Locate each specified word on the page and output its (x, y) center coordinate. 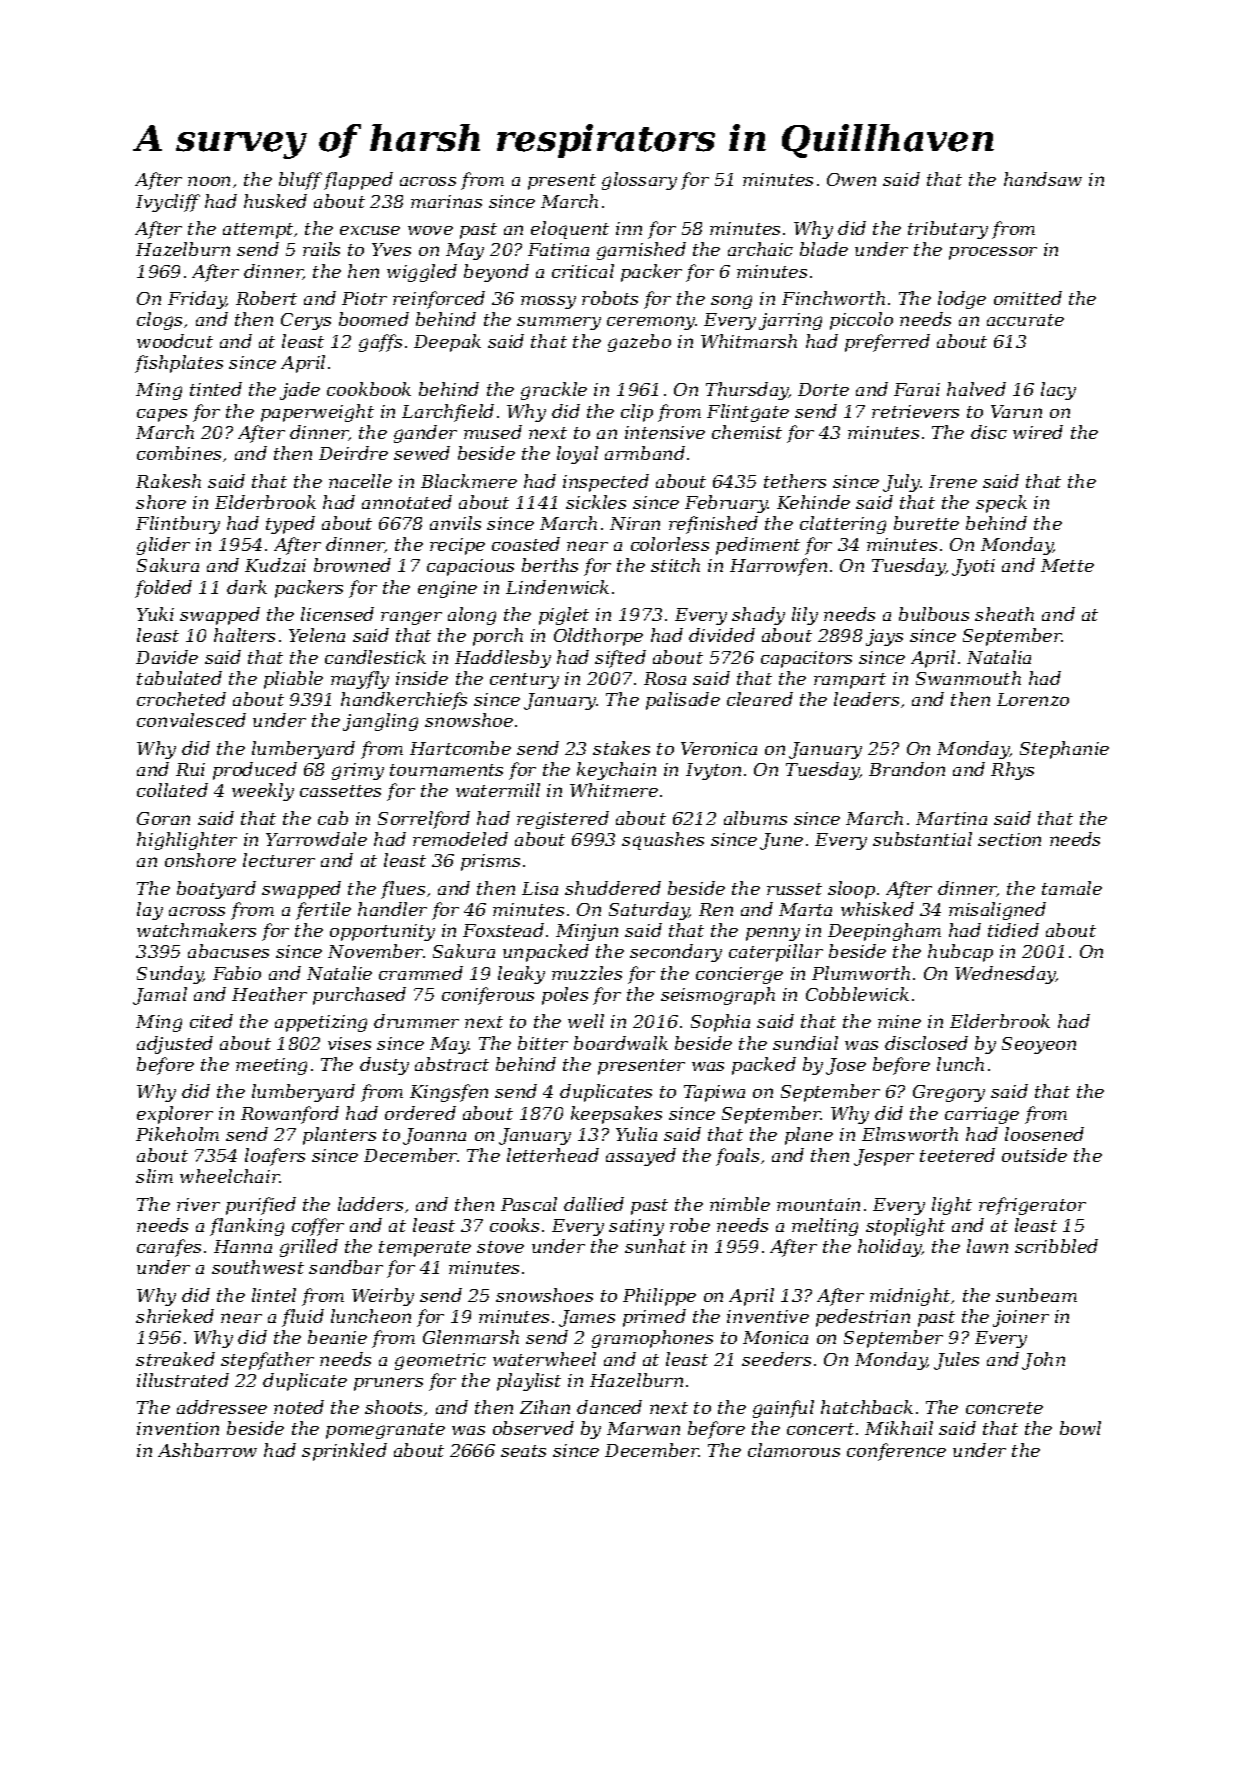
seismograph (718, 996)
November (375, 951)
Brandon (907, 769)
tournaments (446, 770)
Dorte (823, 389)
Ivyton (713, 771)
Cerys (306, 321)
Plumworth (861, 973)
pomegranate (385, 1431)
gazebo (639, 343)
